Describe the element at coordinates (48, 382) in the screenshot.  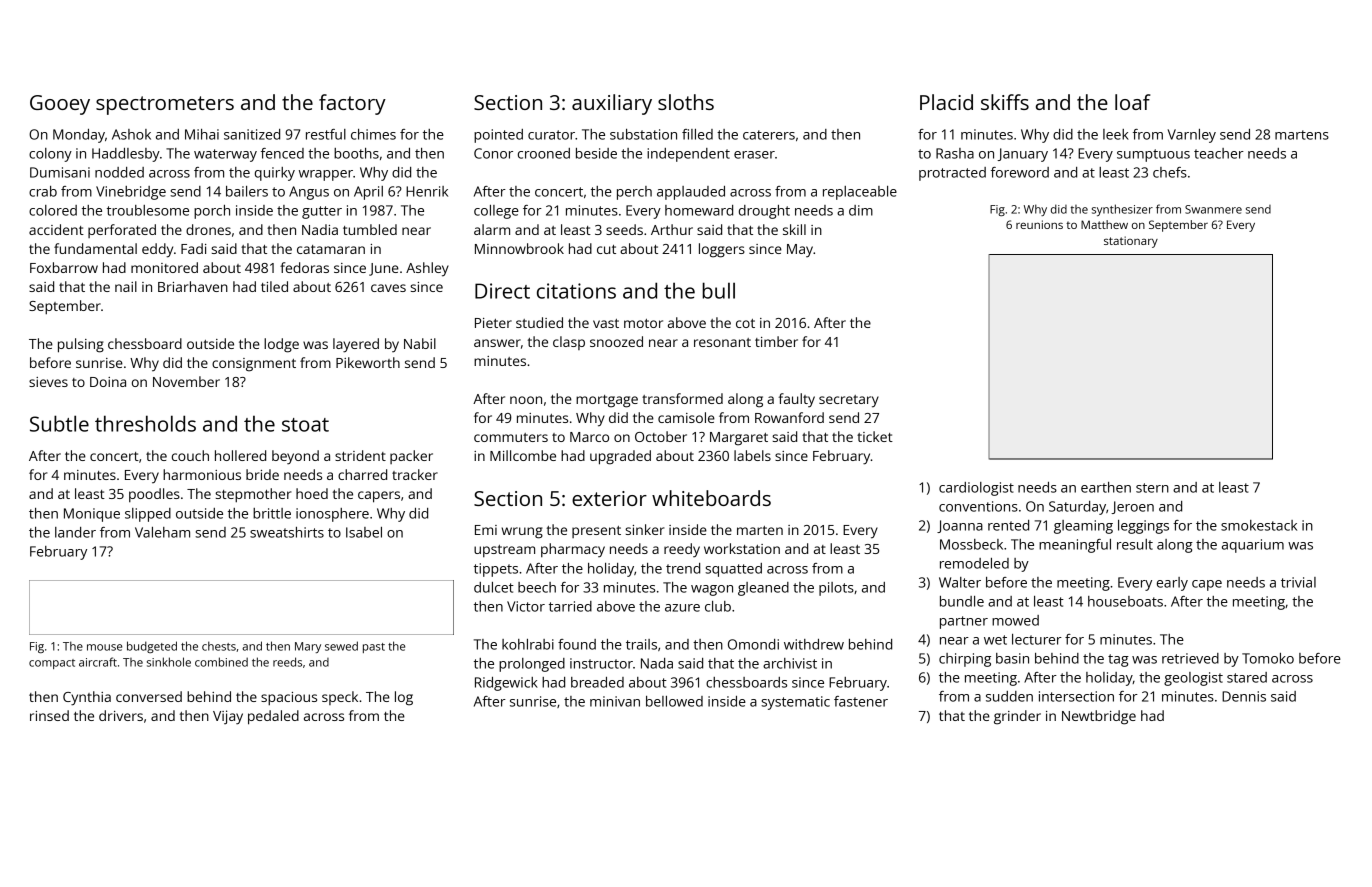
I see `sieves` at that location.
